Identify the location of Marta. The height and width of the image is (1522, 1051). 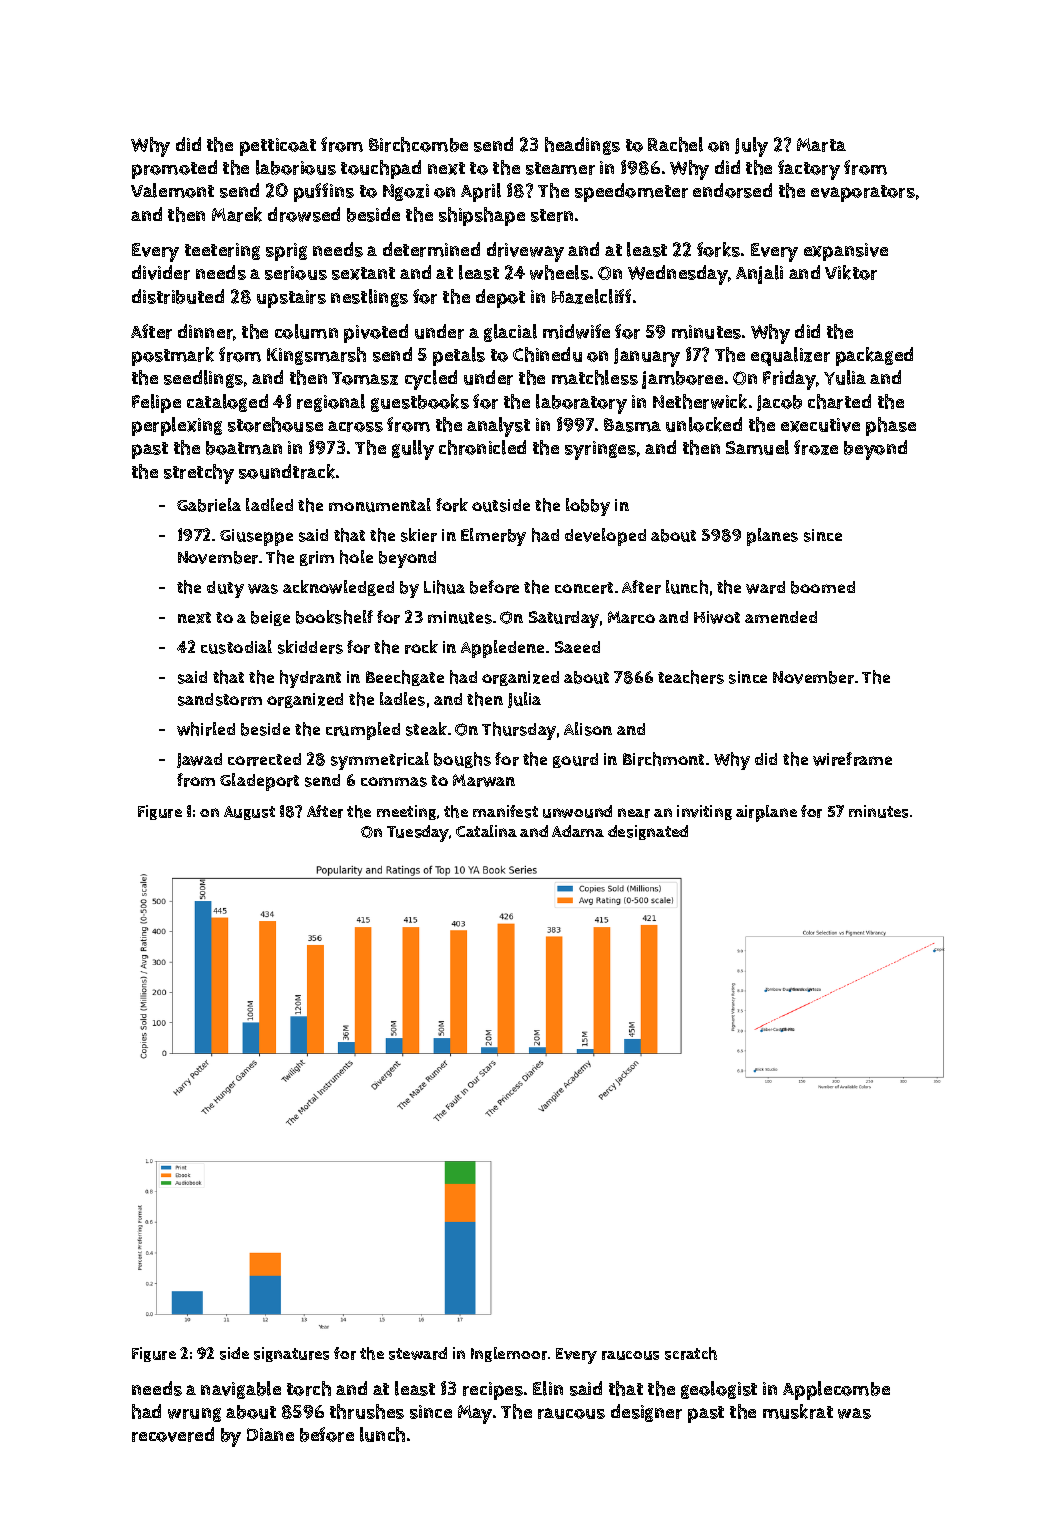
(821, 145).
